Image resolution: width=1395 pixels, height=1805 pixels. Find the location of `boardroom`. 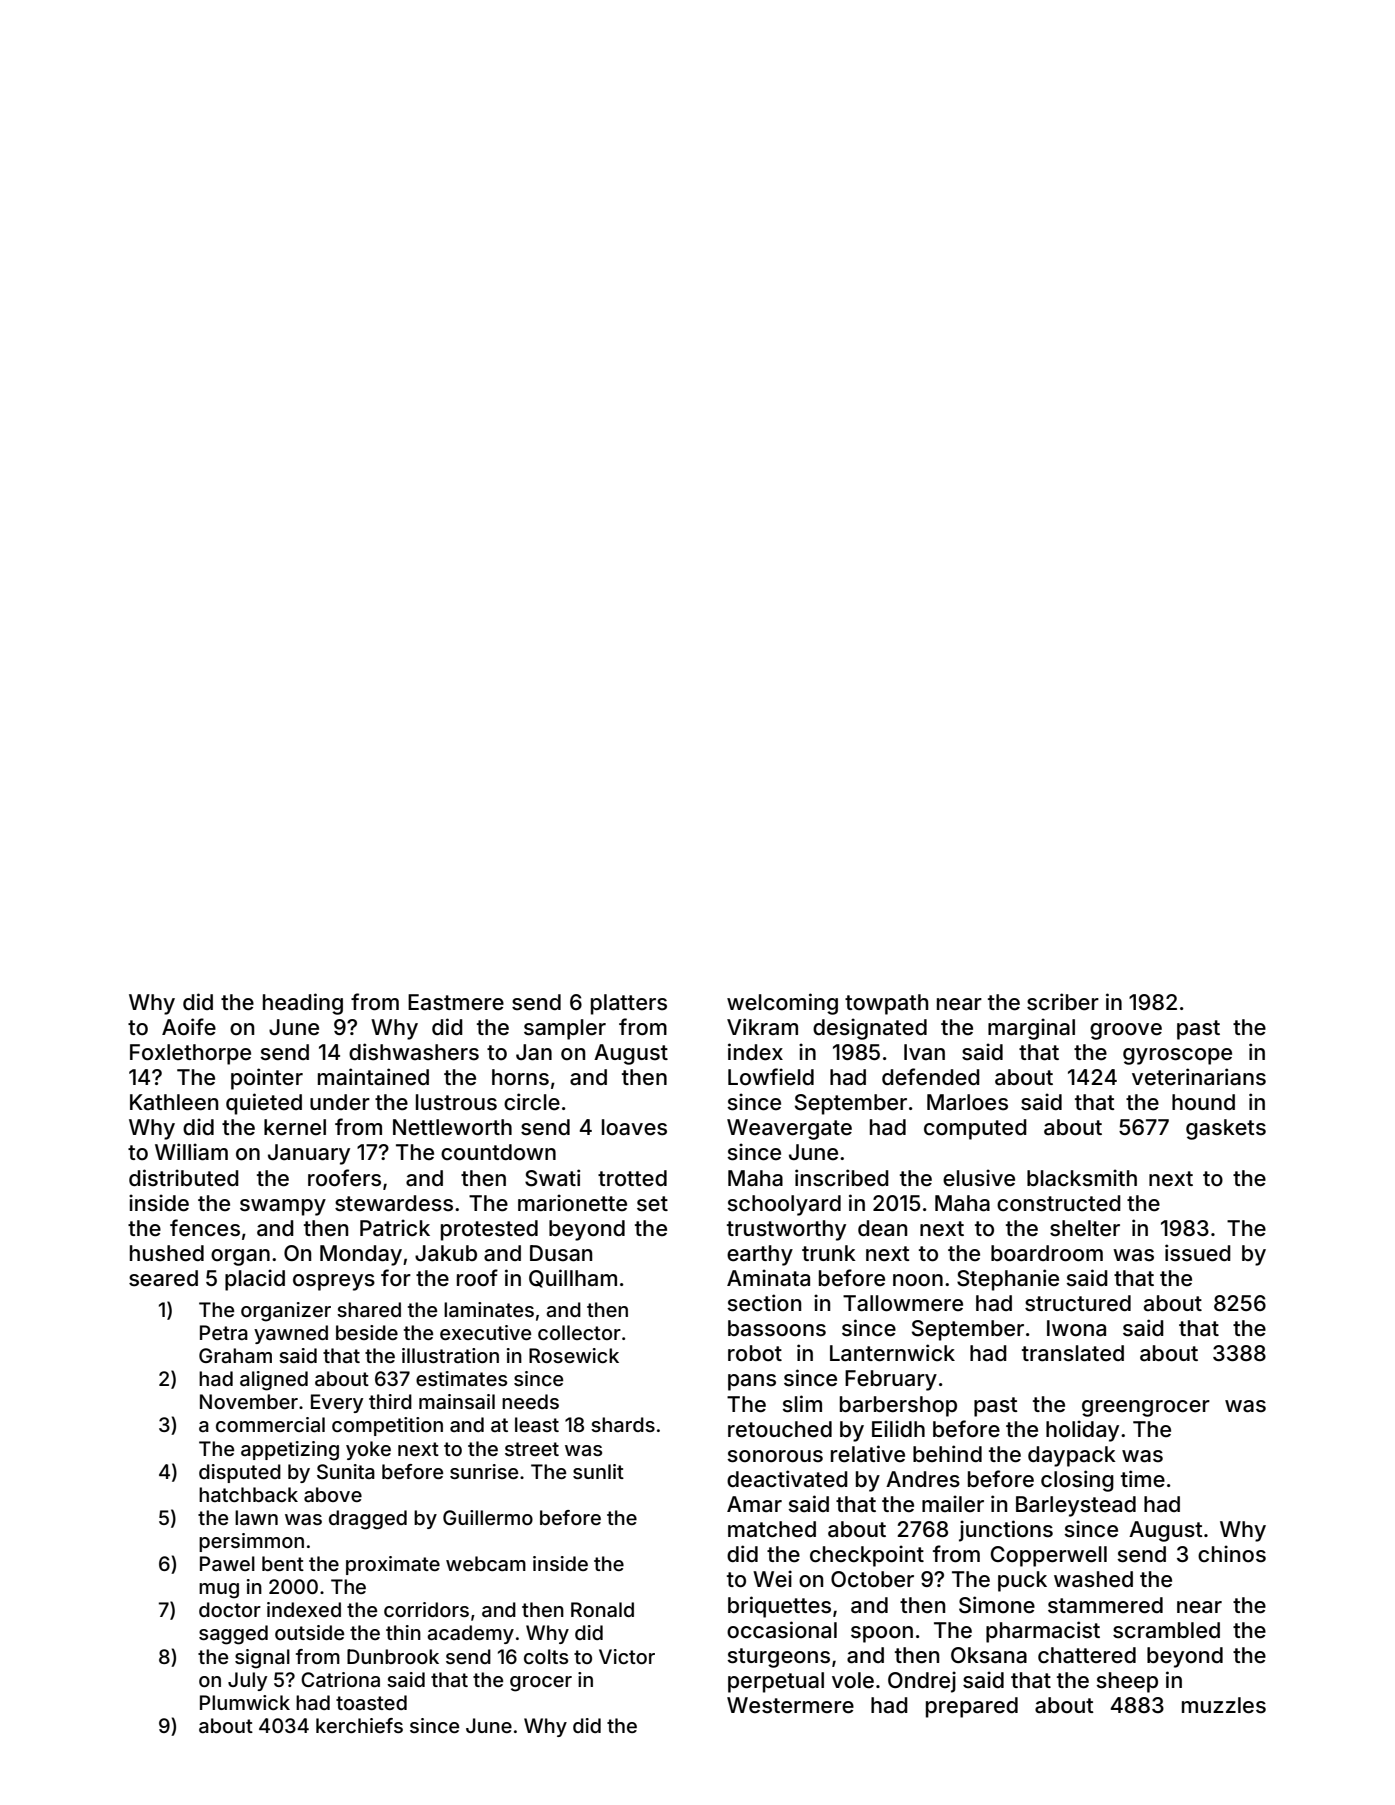

boardroom is located at coordinates (1047, 1253).
